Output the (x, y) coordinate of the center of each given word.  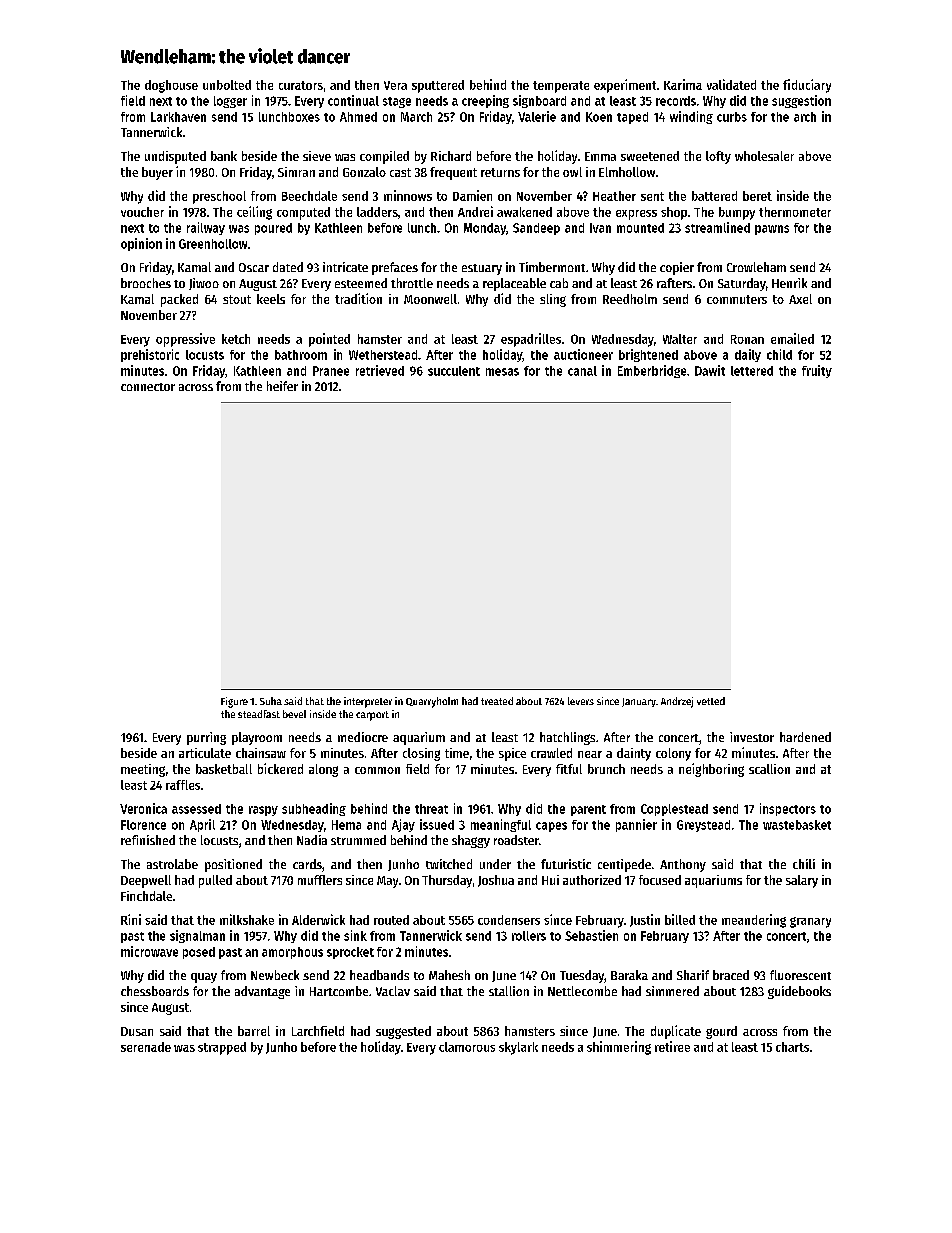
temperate (561, 87)
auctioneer (583, 354)
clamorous (467, 1047)
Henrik (789, 283)
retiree (672, 1046)
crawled (551, 753)
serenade (146, 1047)
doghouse (171, 86)
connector (148, 387)
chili (804, 864)
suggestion (801, 101)
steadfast (259, 714)
